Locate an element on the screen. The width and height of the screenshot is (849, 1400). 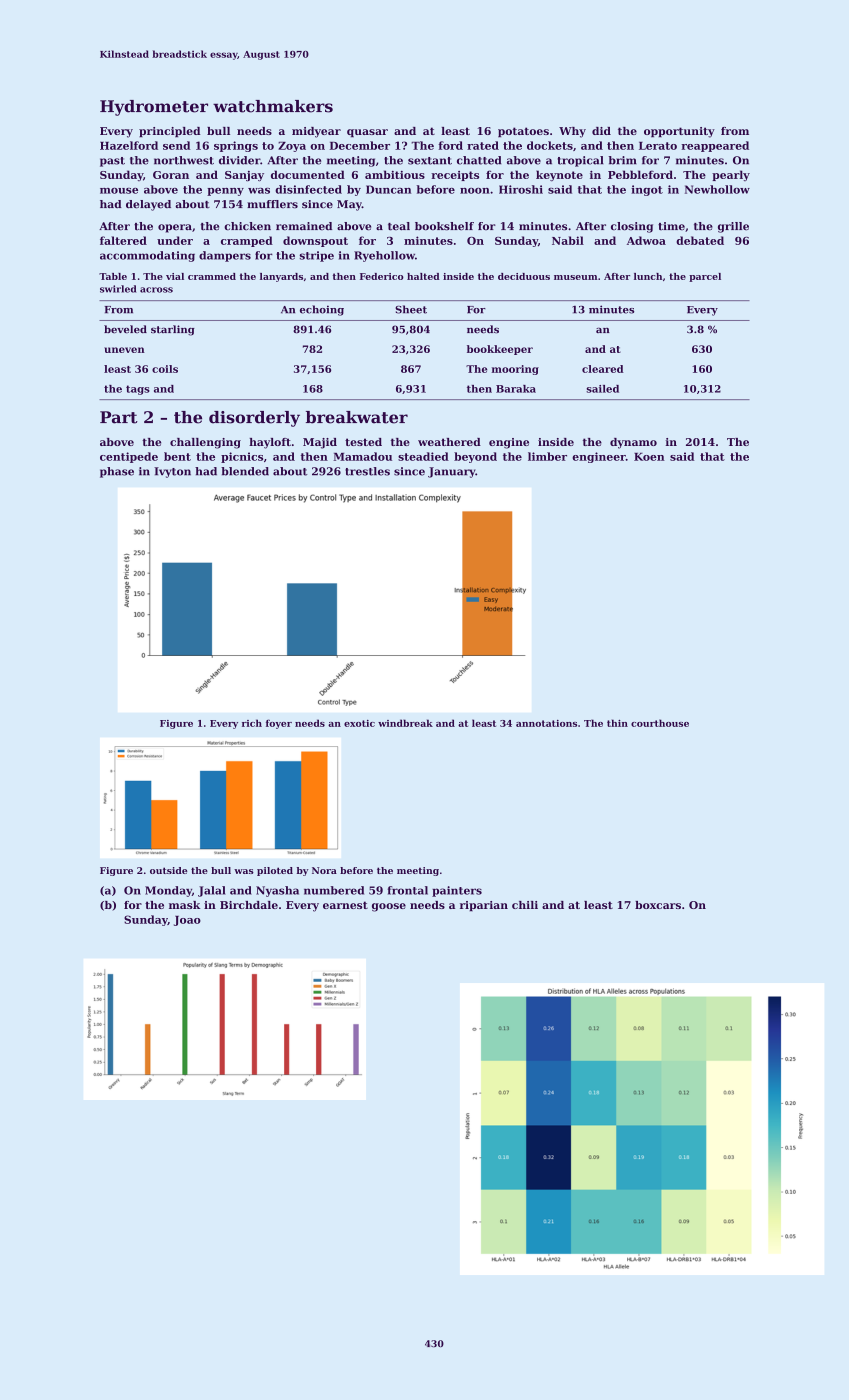
watchmakers is located at coordinates (273, 106).
